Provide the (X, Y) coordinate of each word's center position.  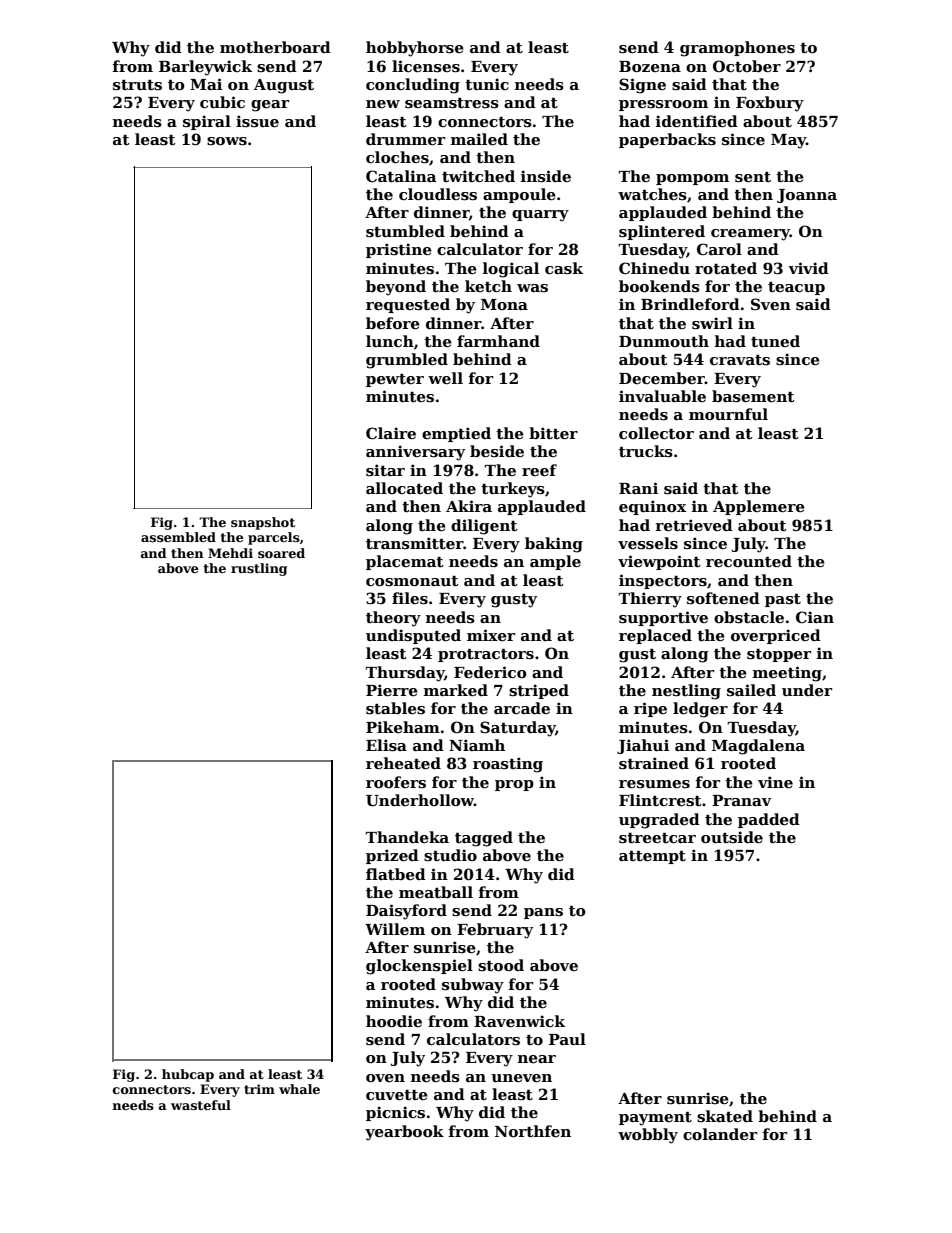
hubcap (188, 1075)
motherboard (275, 47)
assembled (178, 537)
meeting (787, 674)
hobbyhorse (415, 49)
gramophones (737, 49)
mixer (491, 635)
